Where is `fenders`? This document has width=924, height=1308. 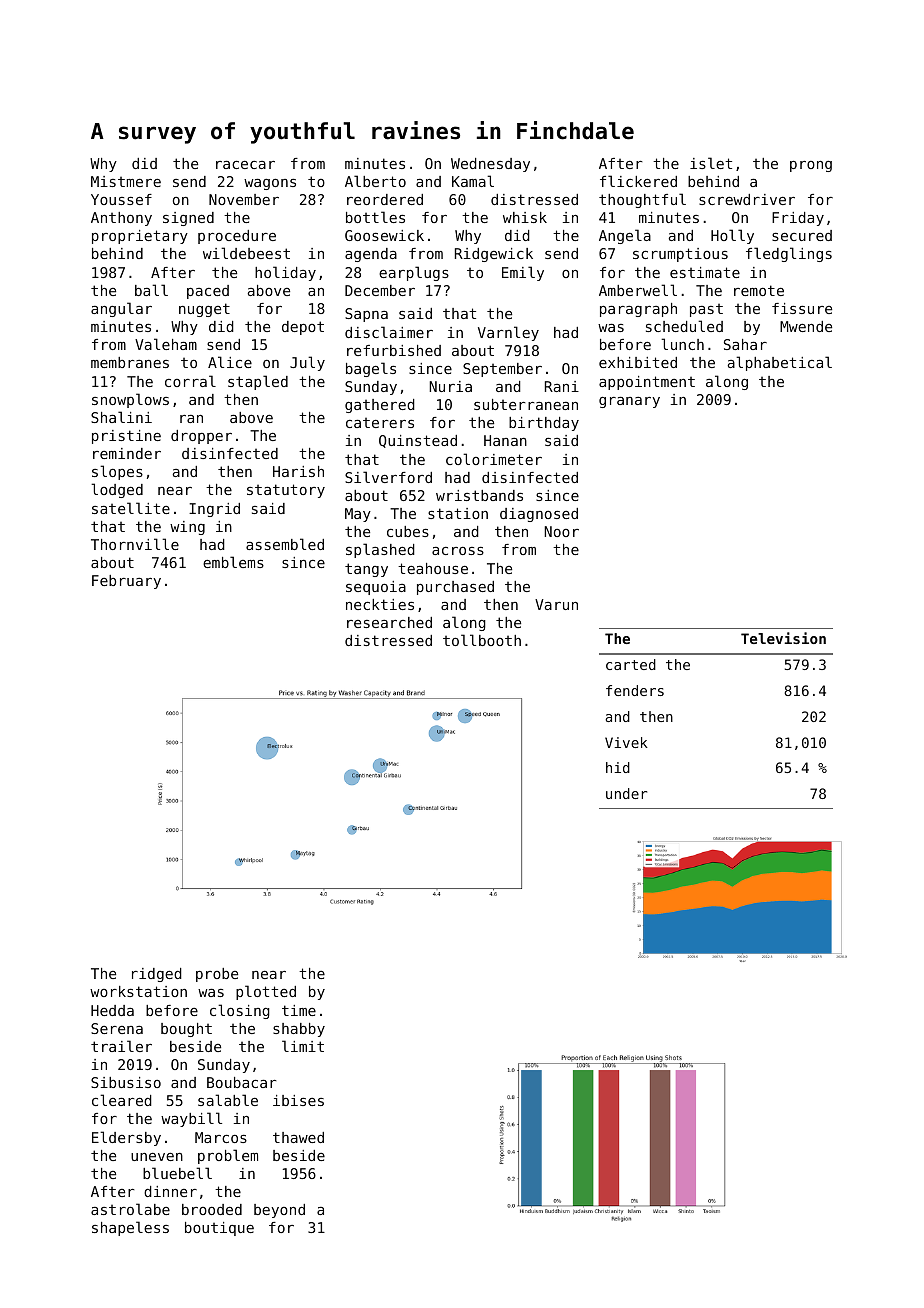 fenders is located at coordinates (635, 690).
